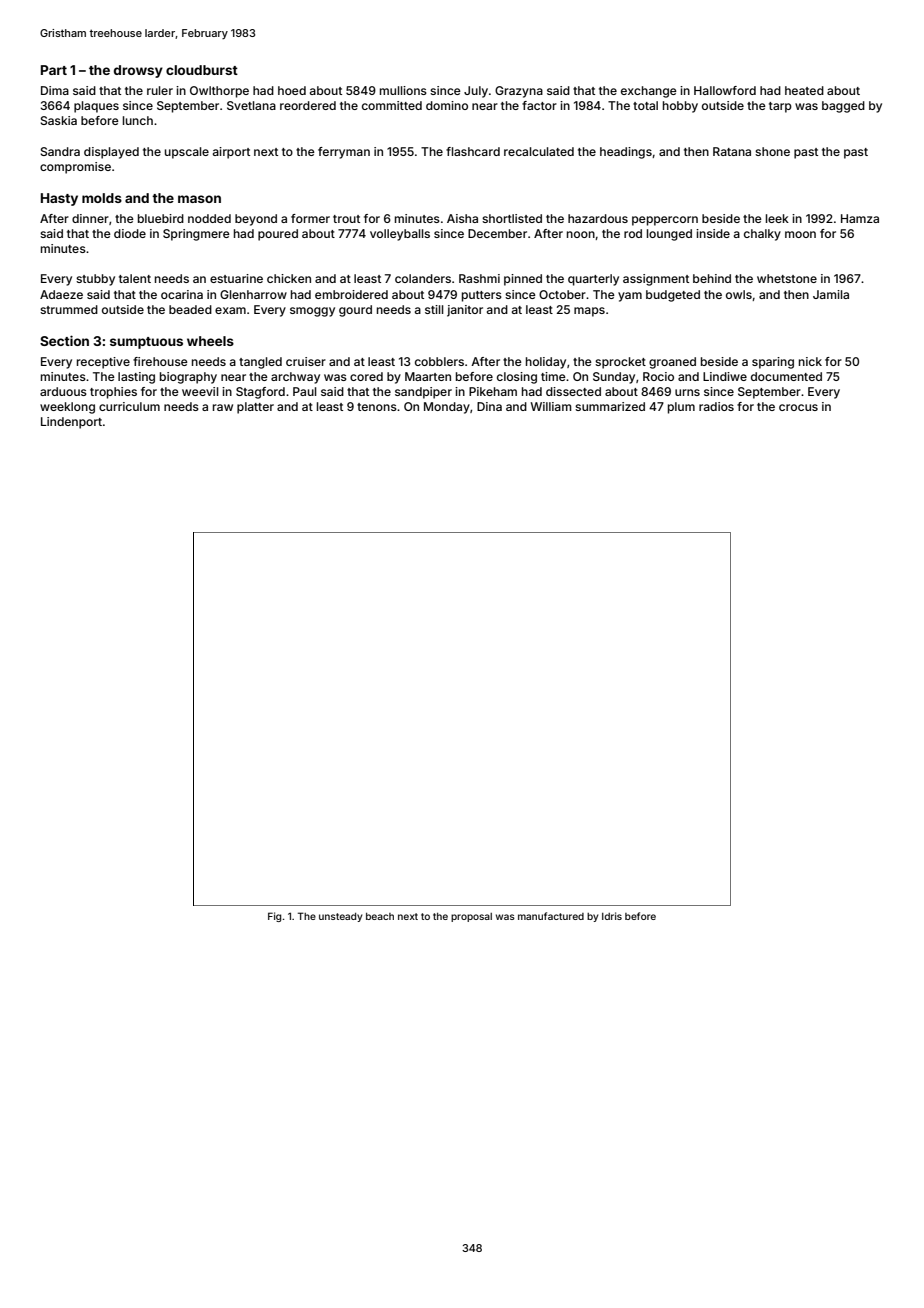 This document has height=1308, width=924. What do you see at coordinates (274, 917) in the document?
I see `Fig` at bounding box center [274, 917].
